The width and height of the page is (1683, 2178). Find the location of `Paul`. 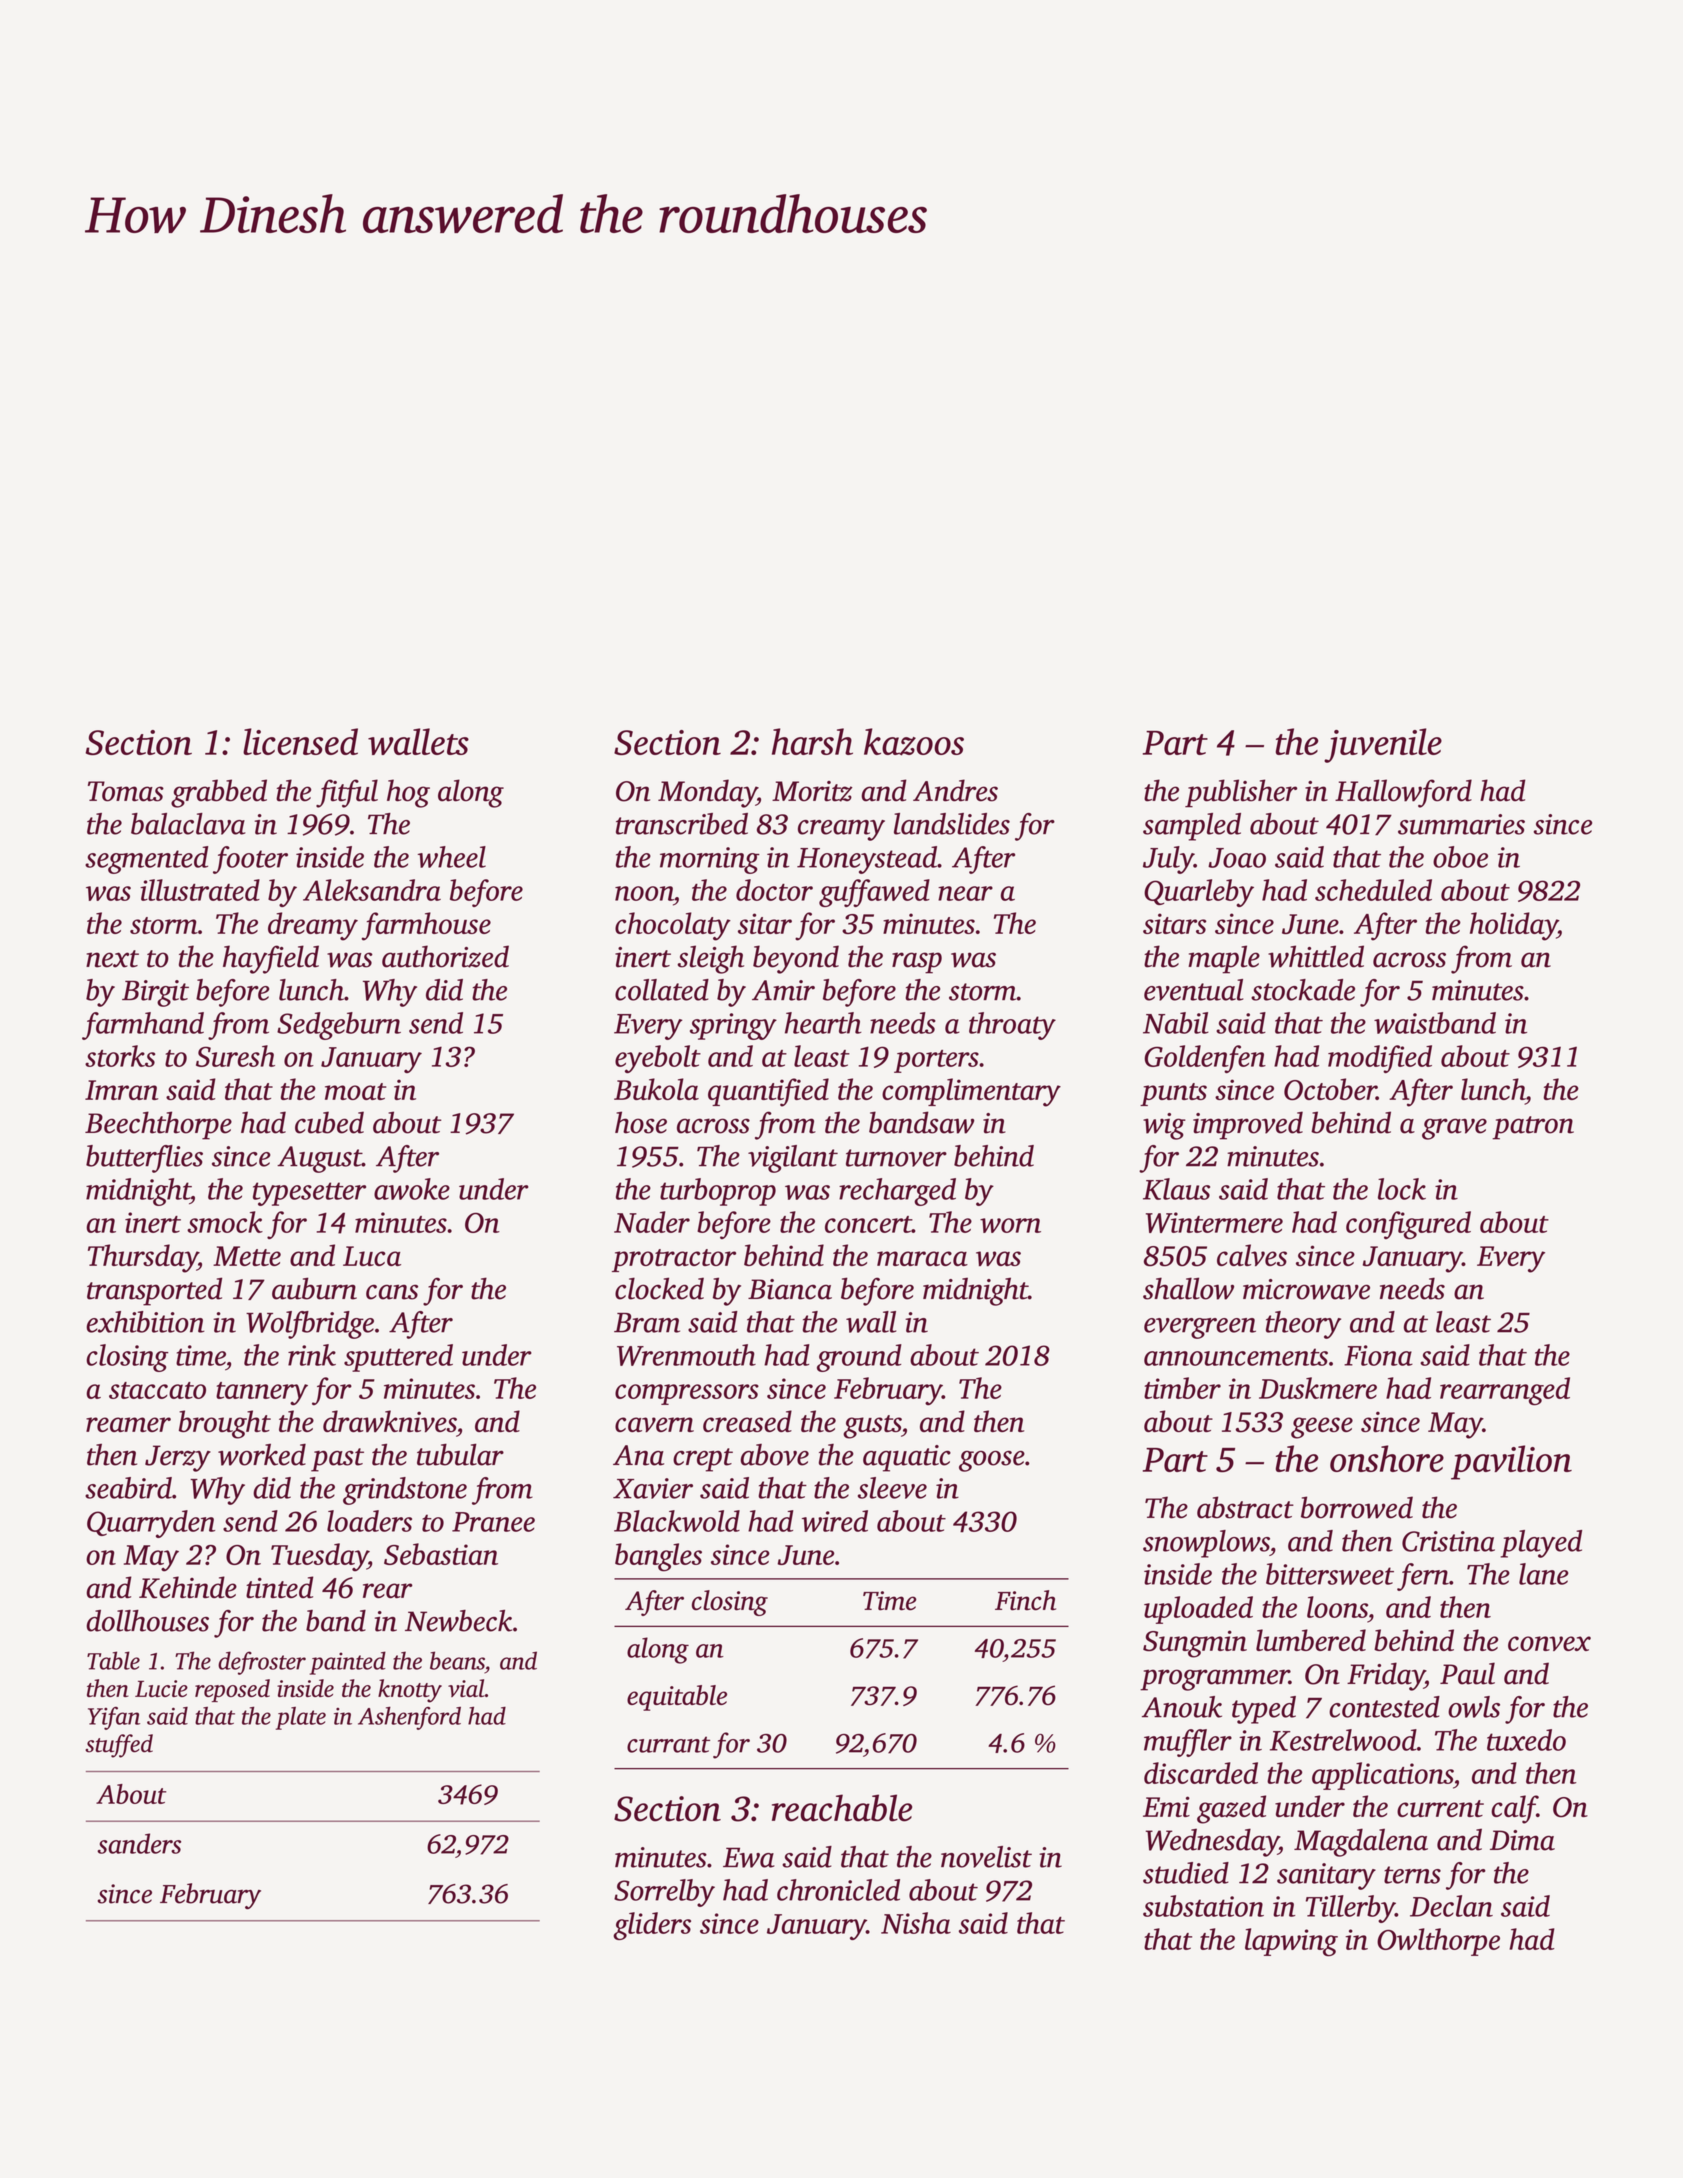

Paul is located at coordinates (1467, 1673).
